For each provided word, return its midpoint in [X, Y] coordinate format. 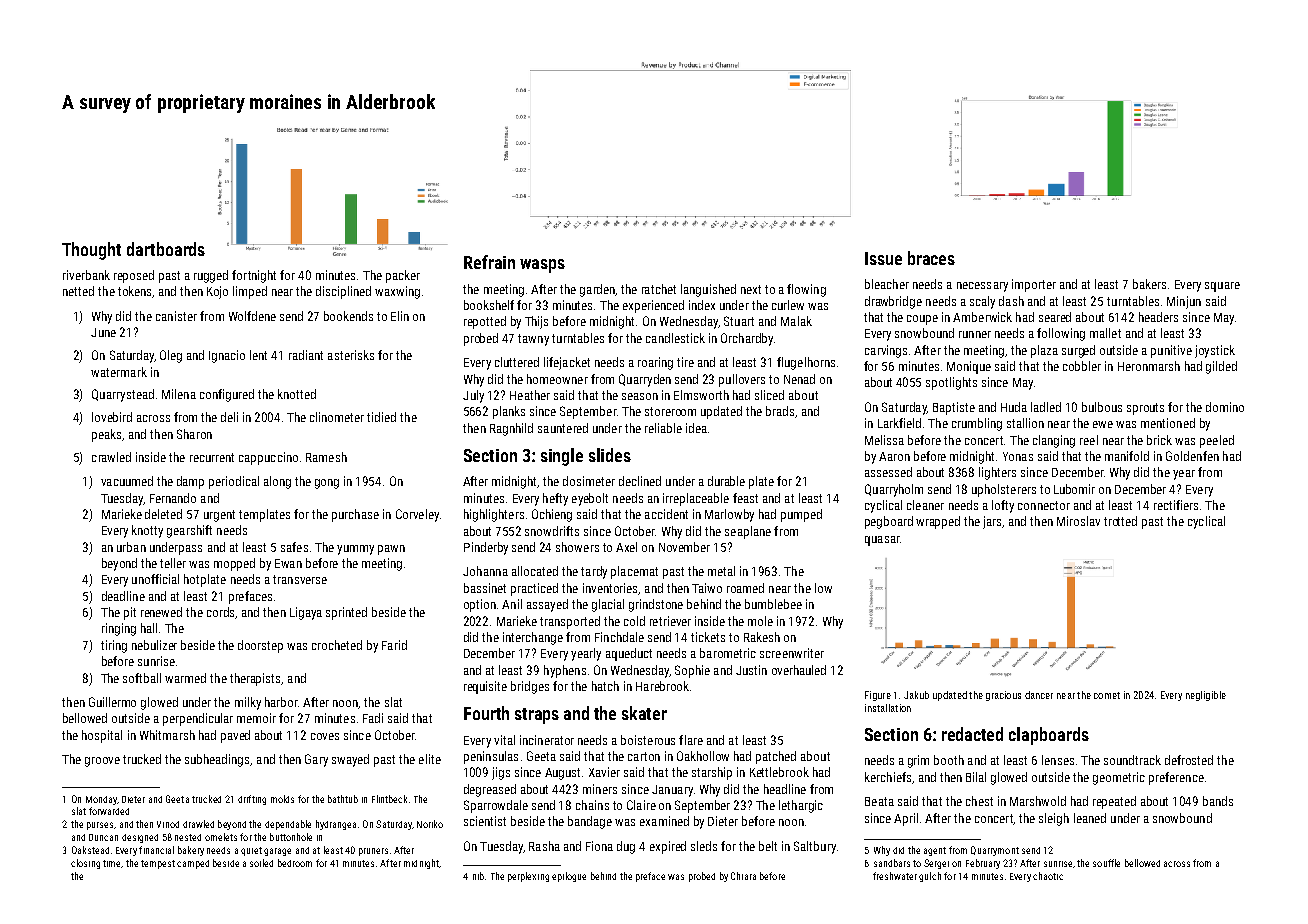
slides [610, 455]
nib [478, 876]
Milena [179, 394]
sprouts [1145, 409]
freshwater [895, 876]
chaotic [1048, 876]
